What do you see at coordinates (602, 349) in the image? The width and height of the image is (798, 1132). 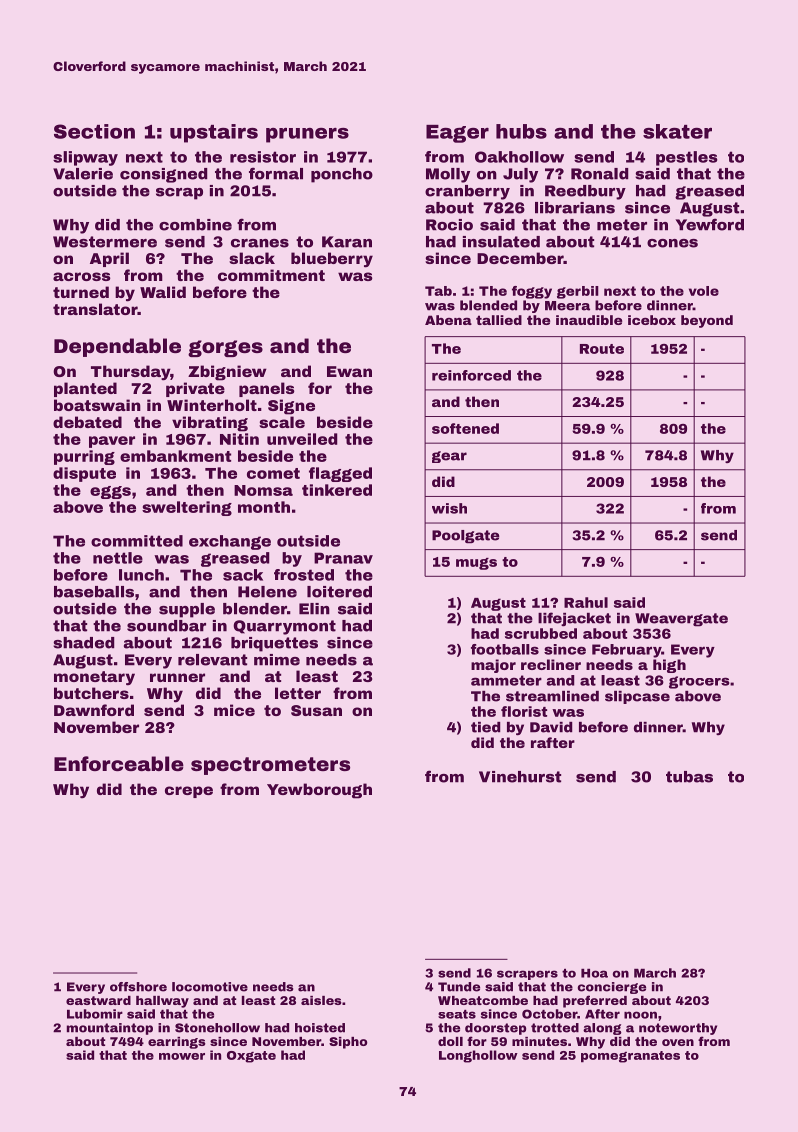 I see `Route` at bounding box center [602, 349].
